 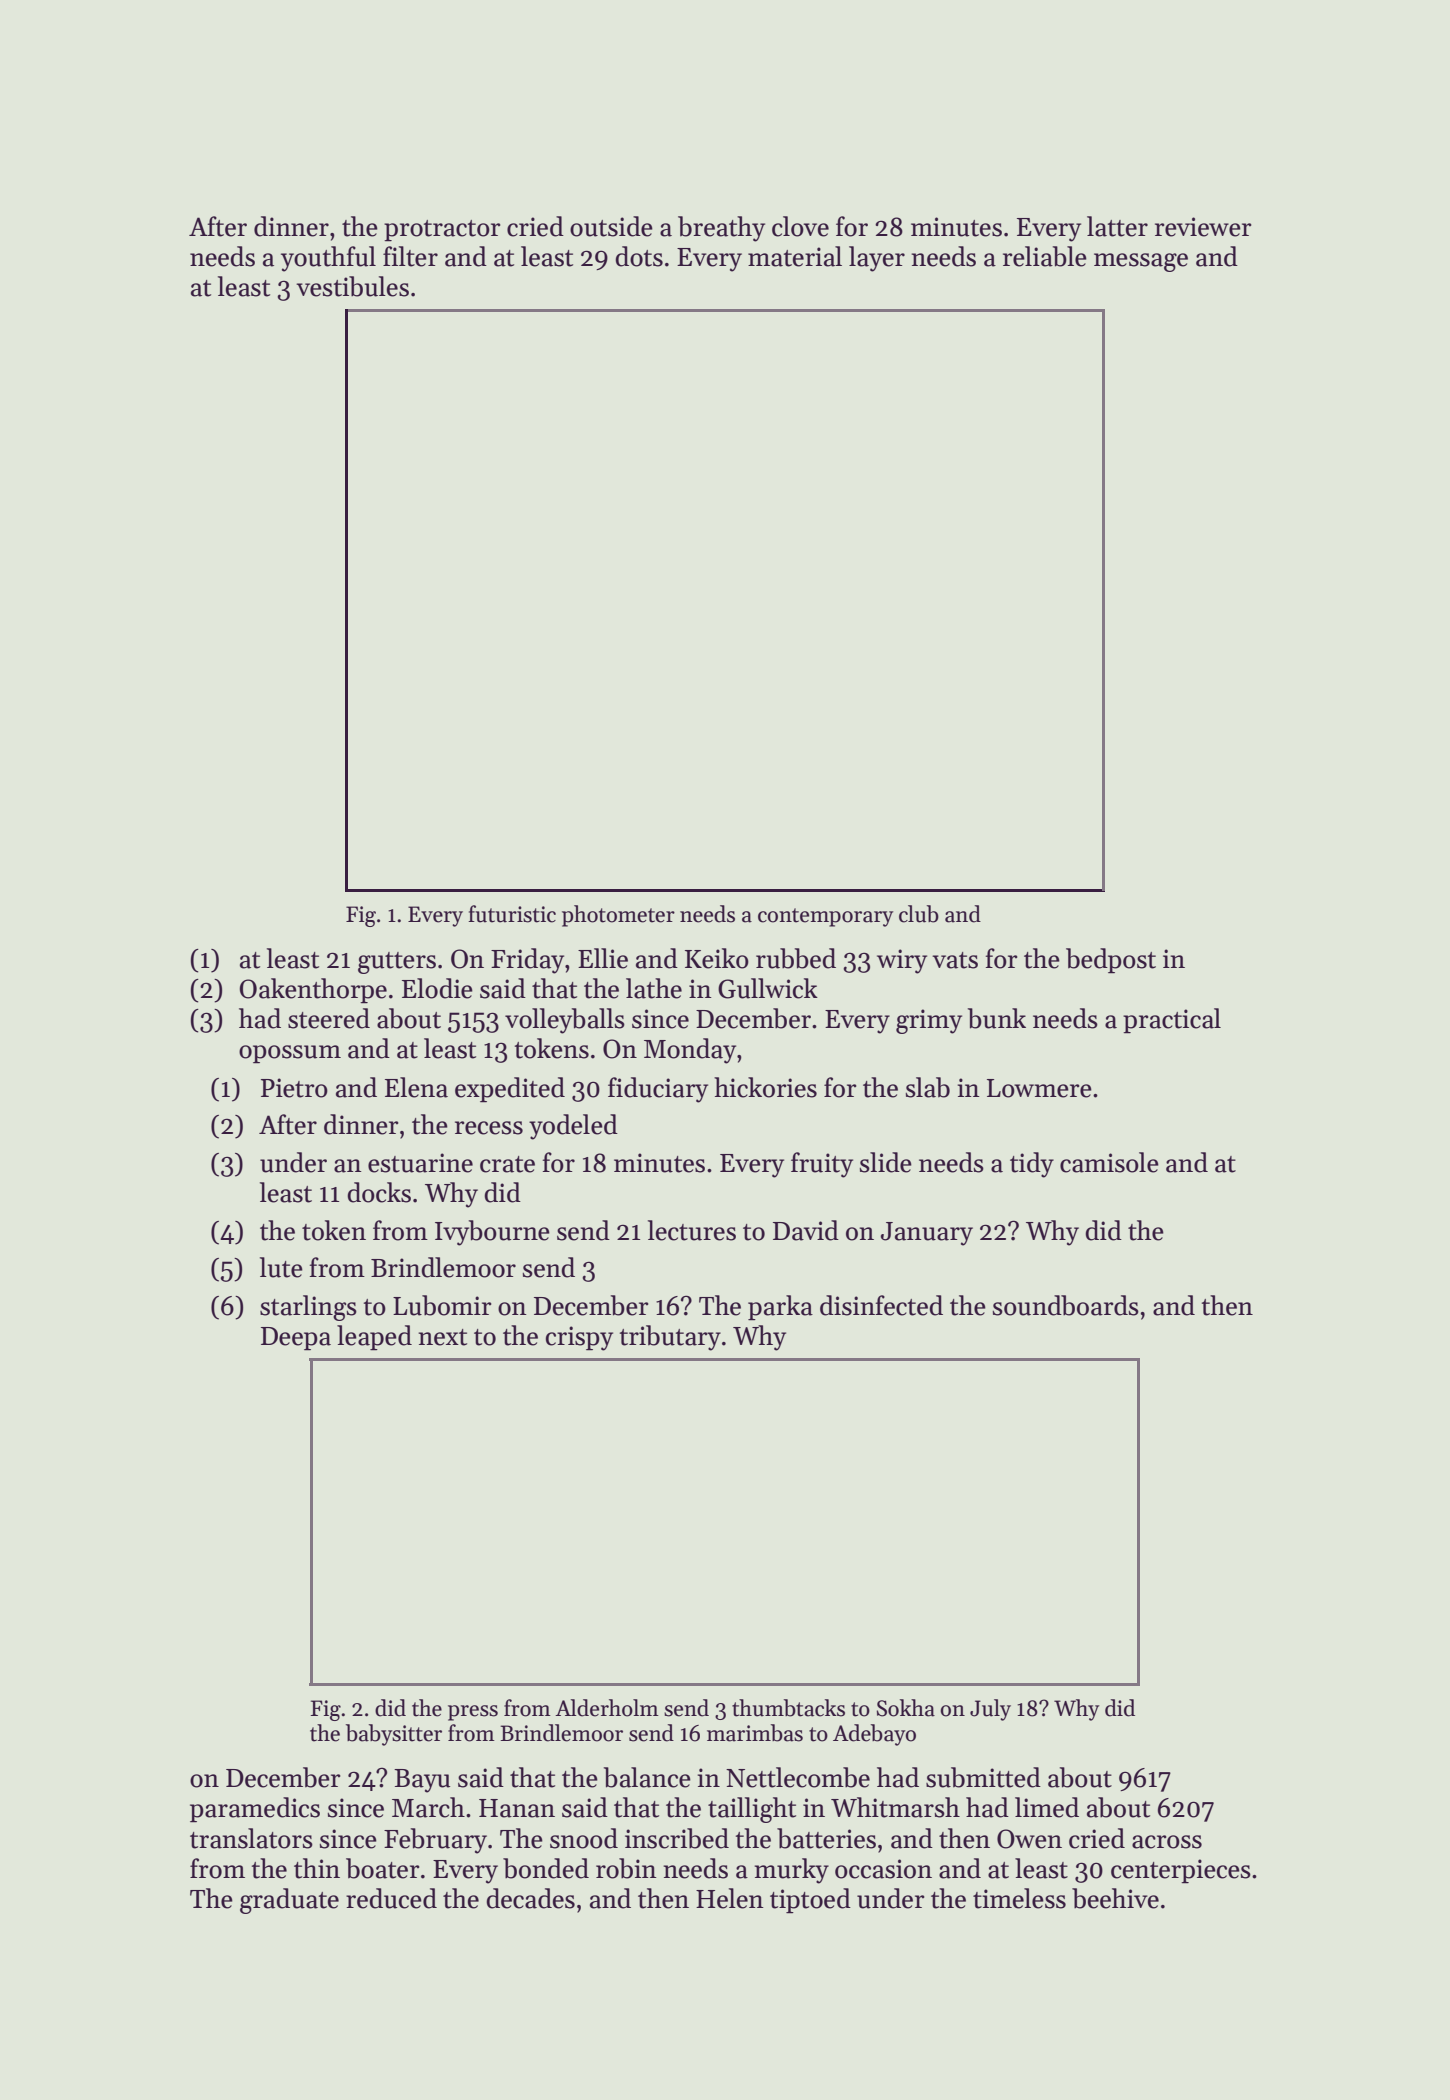 I want to click on reliable, so click(x=1045, y=256).
